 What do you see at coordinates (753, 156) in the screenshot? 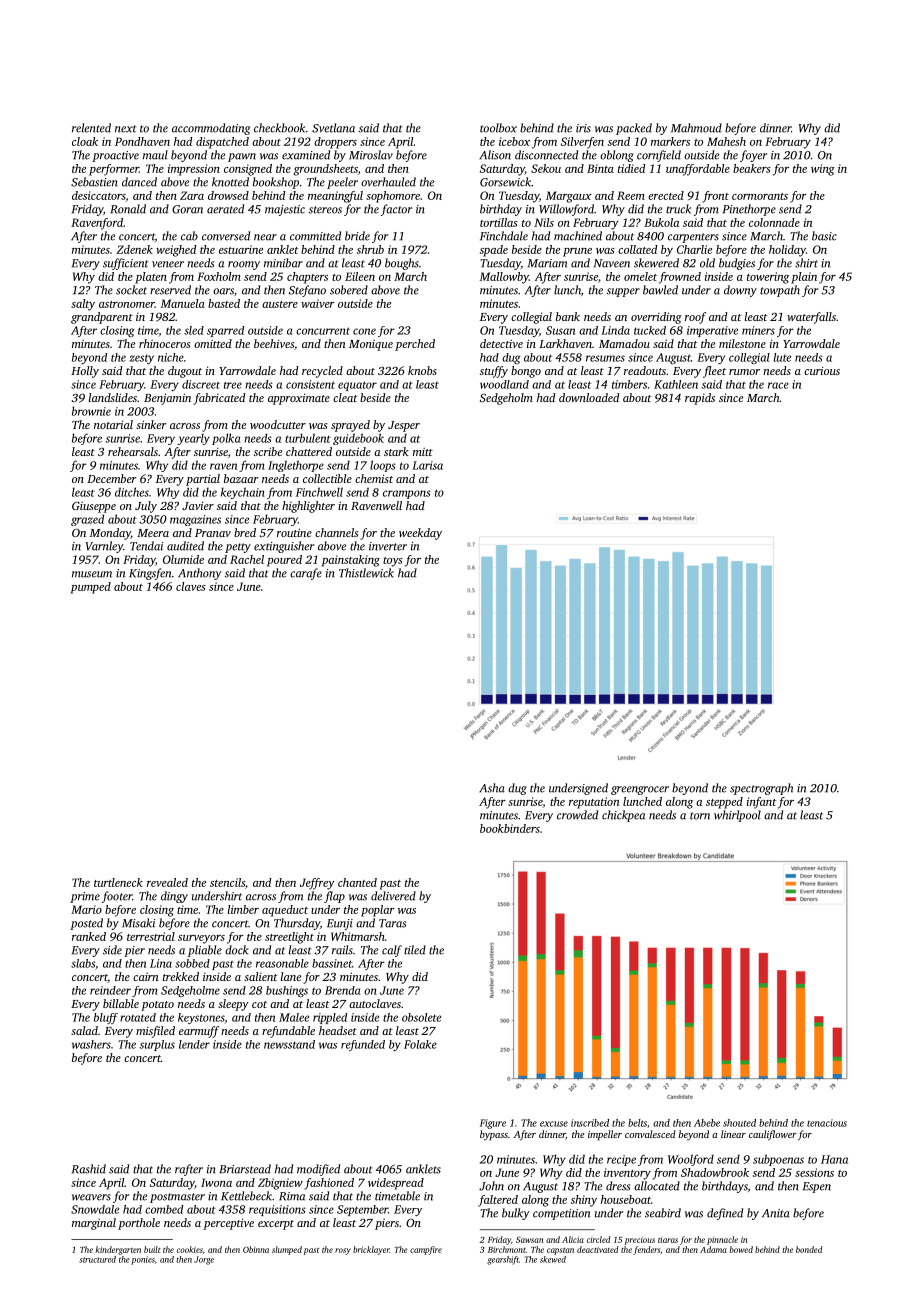
I see `foyer` at bounding box center [753, 156].
